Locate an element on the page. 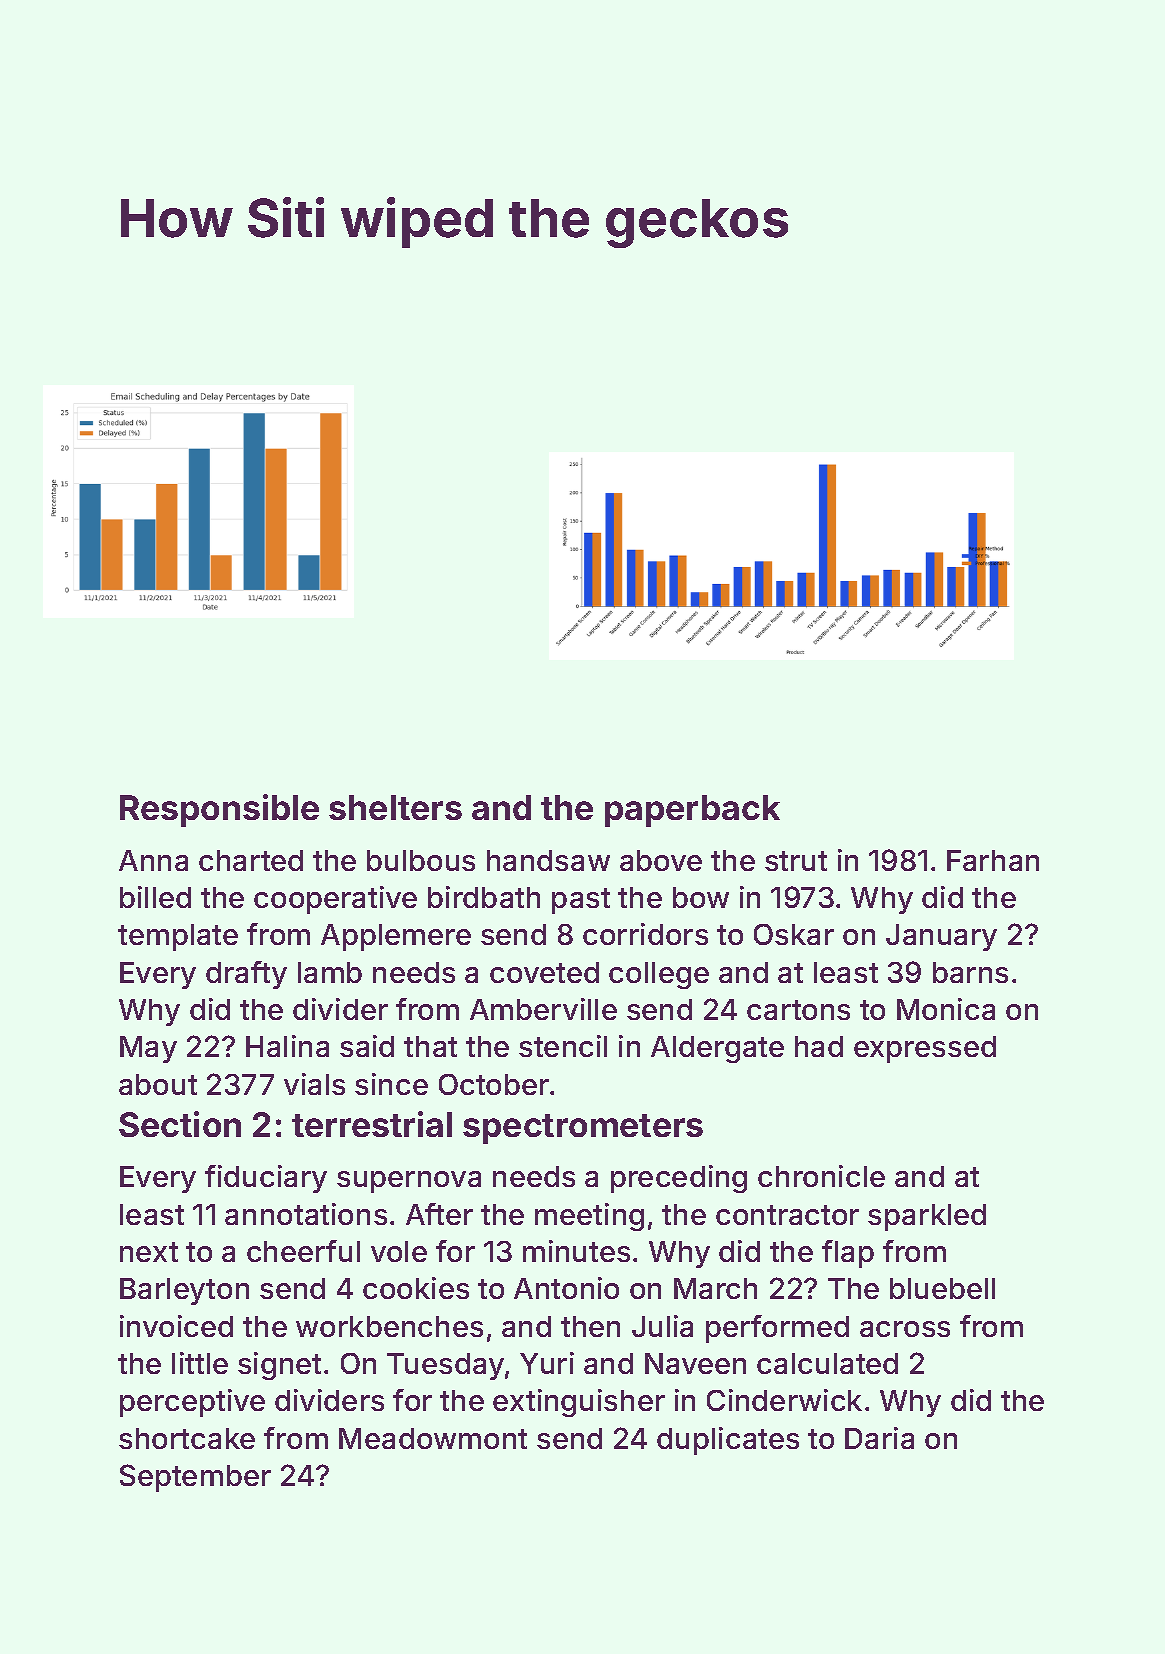 The width and height of the document is (1165, 1654). Farhan is located at coordinates (993, 860).
